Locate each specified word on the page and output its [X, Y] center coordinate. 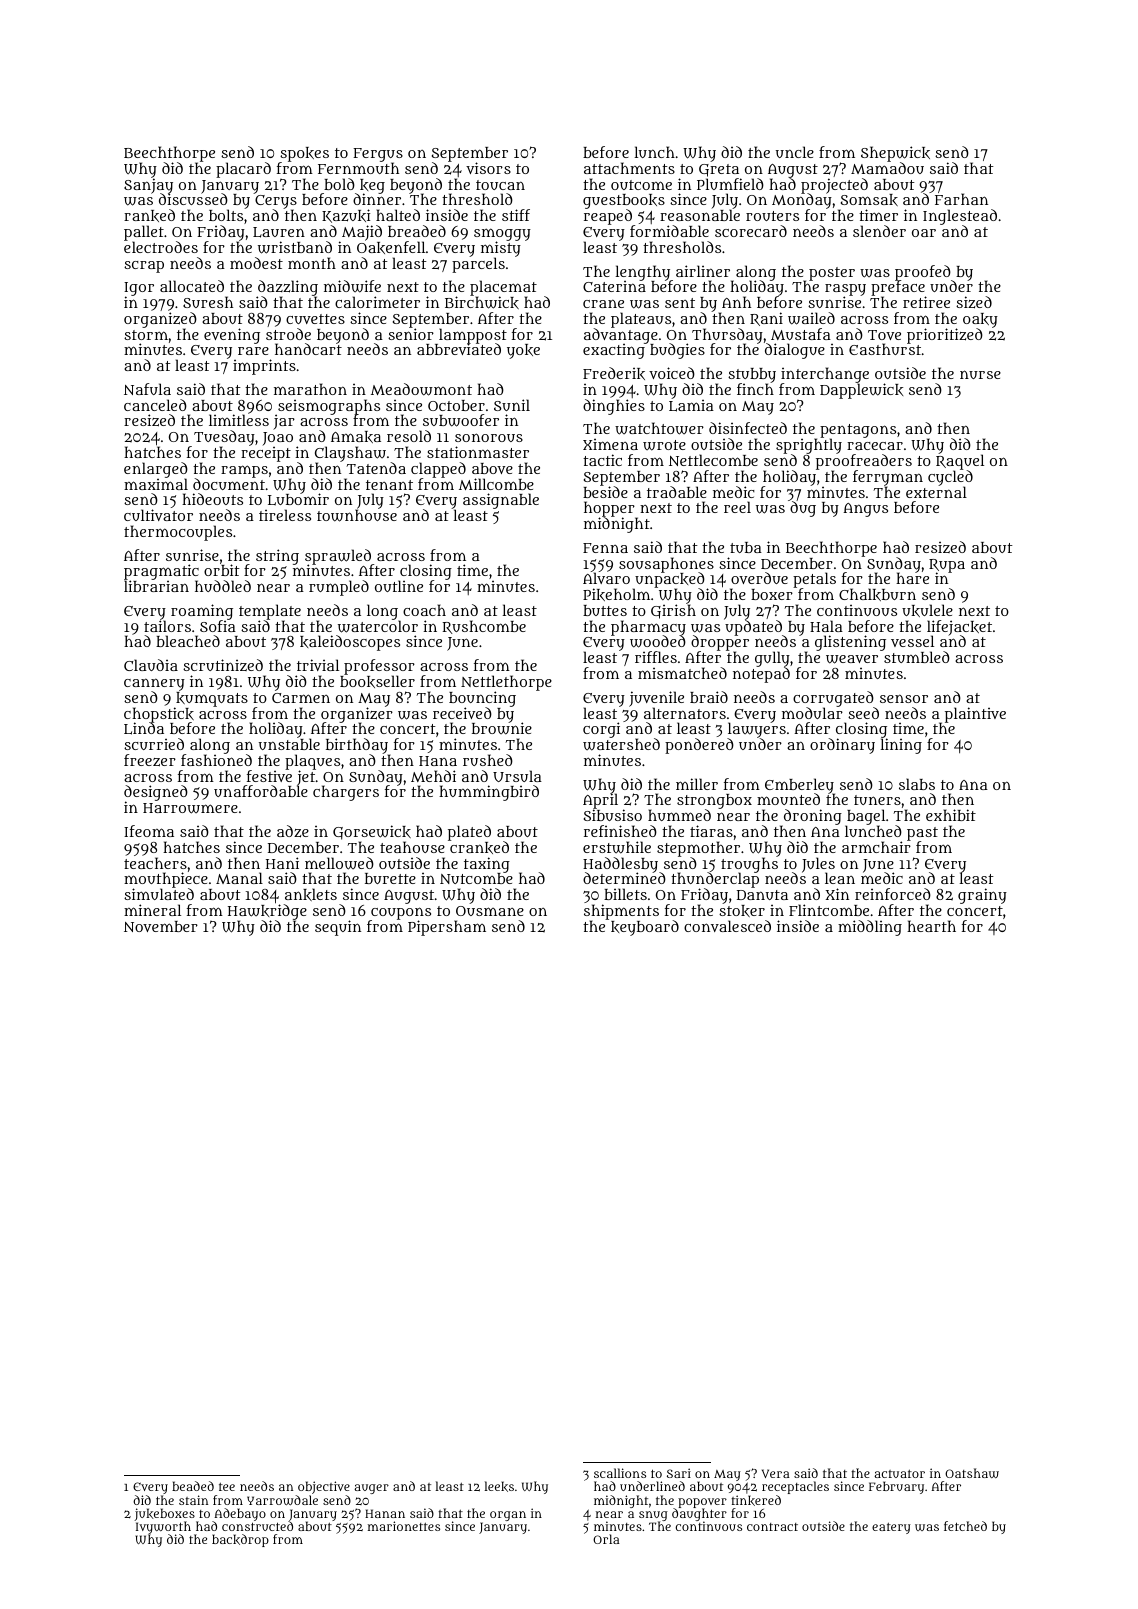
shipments [621, 912]
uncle [795, 152]
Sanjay [148, 186]
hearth [931, 926]
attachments [629, 168]
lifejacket [959, 628]
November [161, 926]
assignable [501, 501]
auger [371, 1489]
